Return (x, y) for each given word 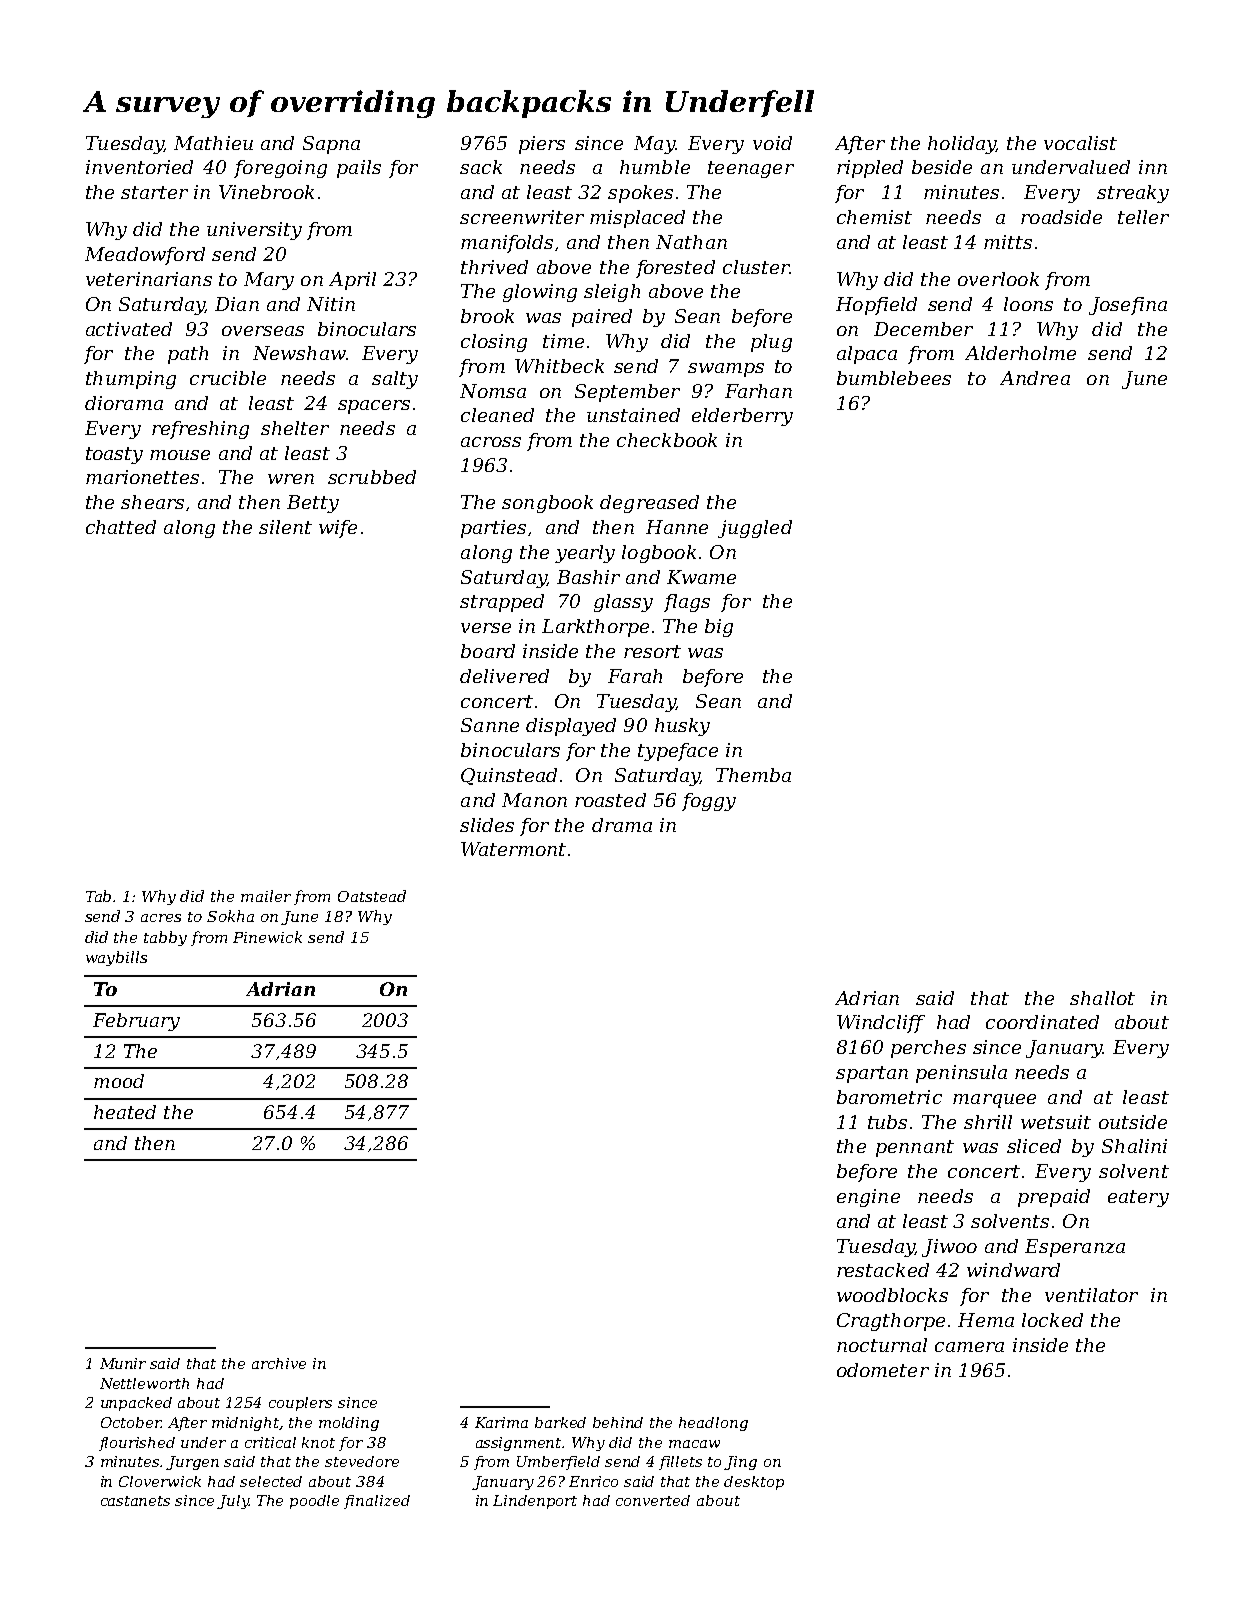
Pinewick (267, 937)
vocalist (1080, 143)
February (136, 1022)
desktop (754, 1483)
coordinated (1042, 1022)
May (654, 145)
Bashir (588, 577)
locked (1052, 1320)
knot (318, 1442)
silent (285, 527)
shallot (1102, 998)
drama (622, 825)
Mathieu (213, 143)
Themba (753, 775)
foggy (709, 802)
